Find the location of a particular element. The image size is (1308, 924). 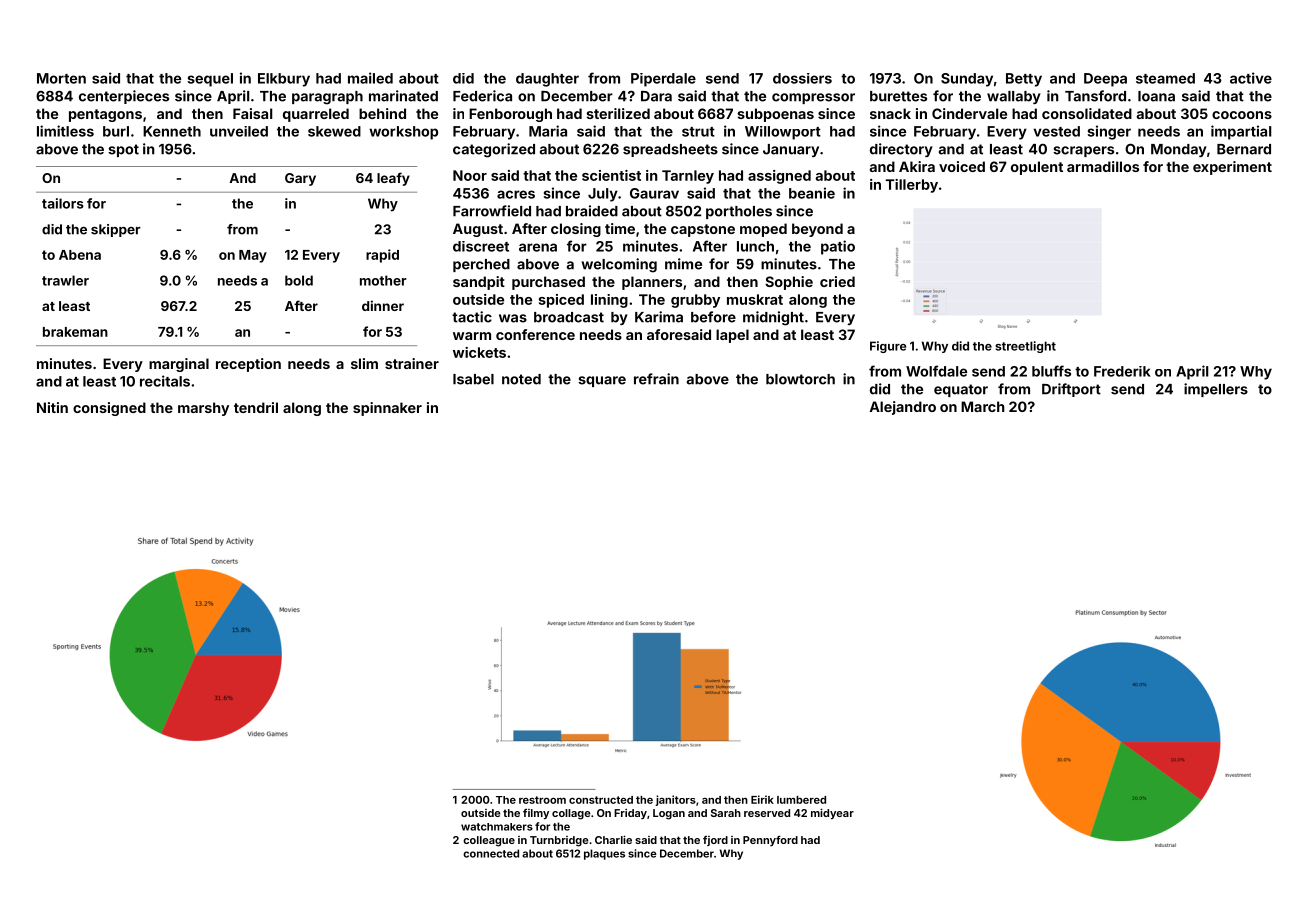

dossiers is located at coordinates (802, 78).
